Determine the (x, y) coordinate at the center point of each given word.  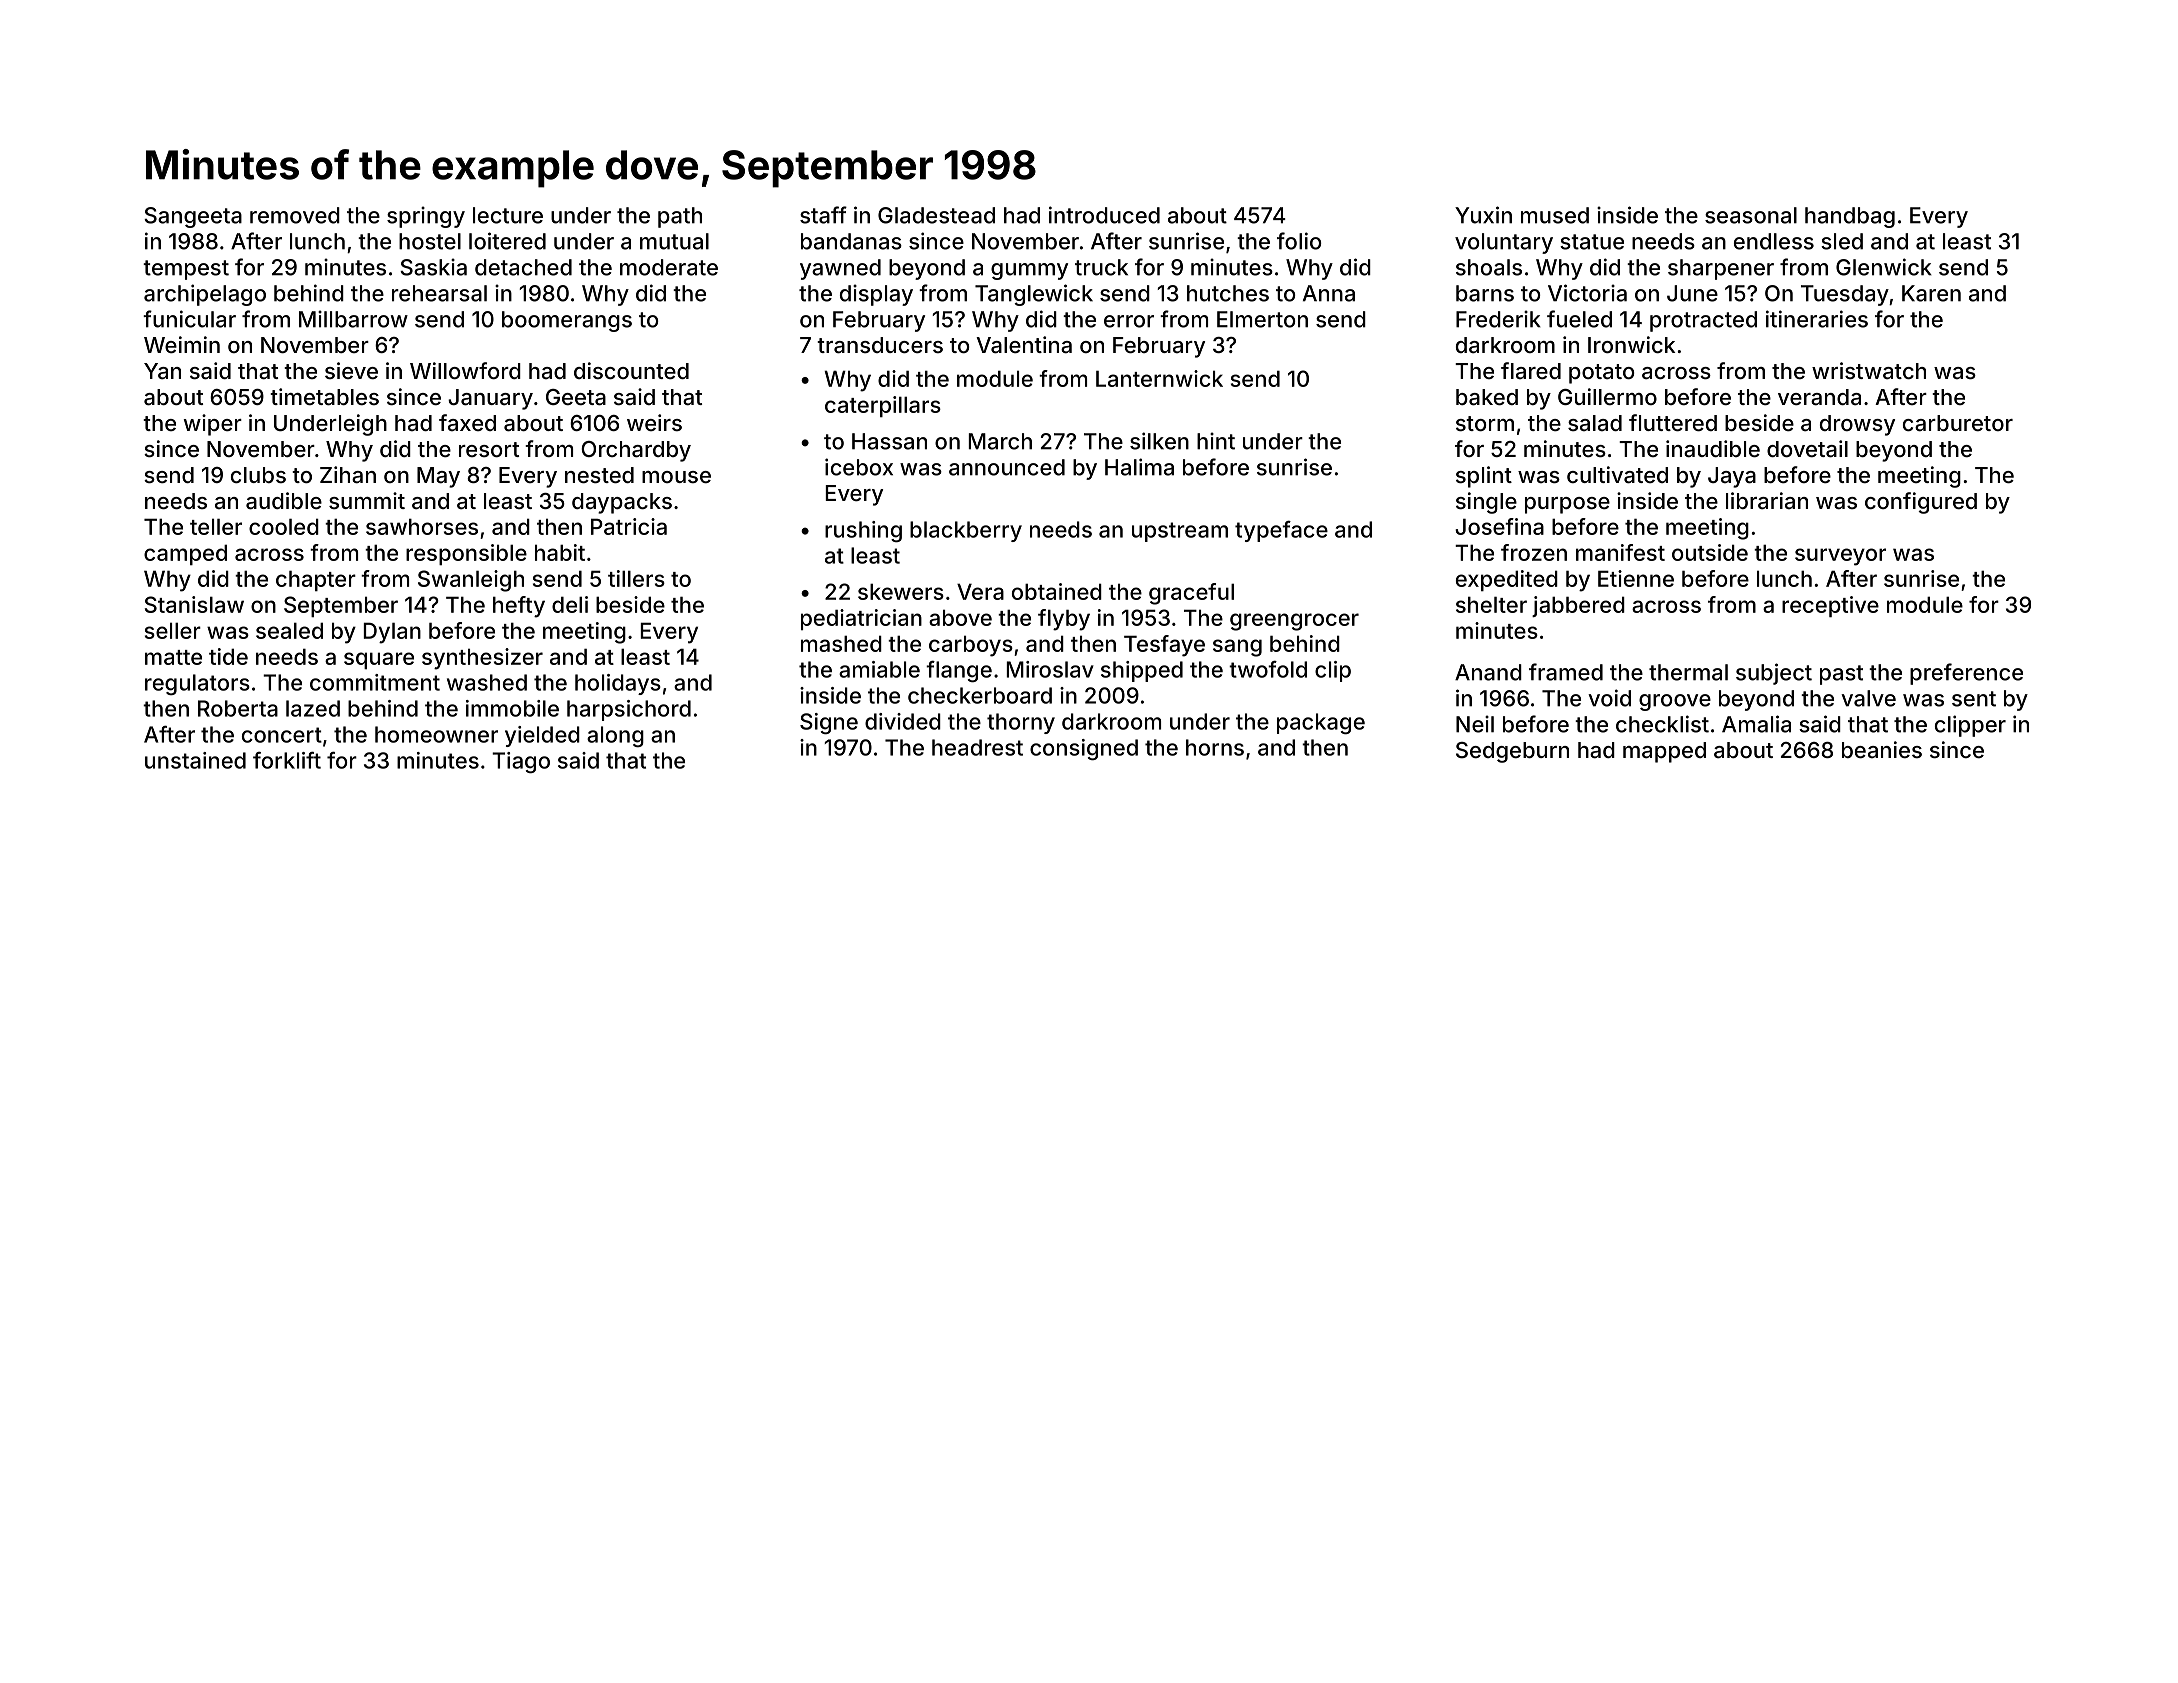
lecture (508, 215)
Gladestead (936, 215)
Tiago (521, 762)
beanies (1882, 749)
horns (1215, 747)
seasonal (1751, 215)
